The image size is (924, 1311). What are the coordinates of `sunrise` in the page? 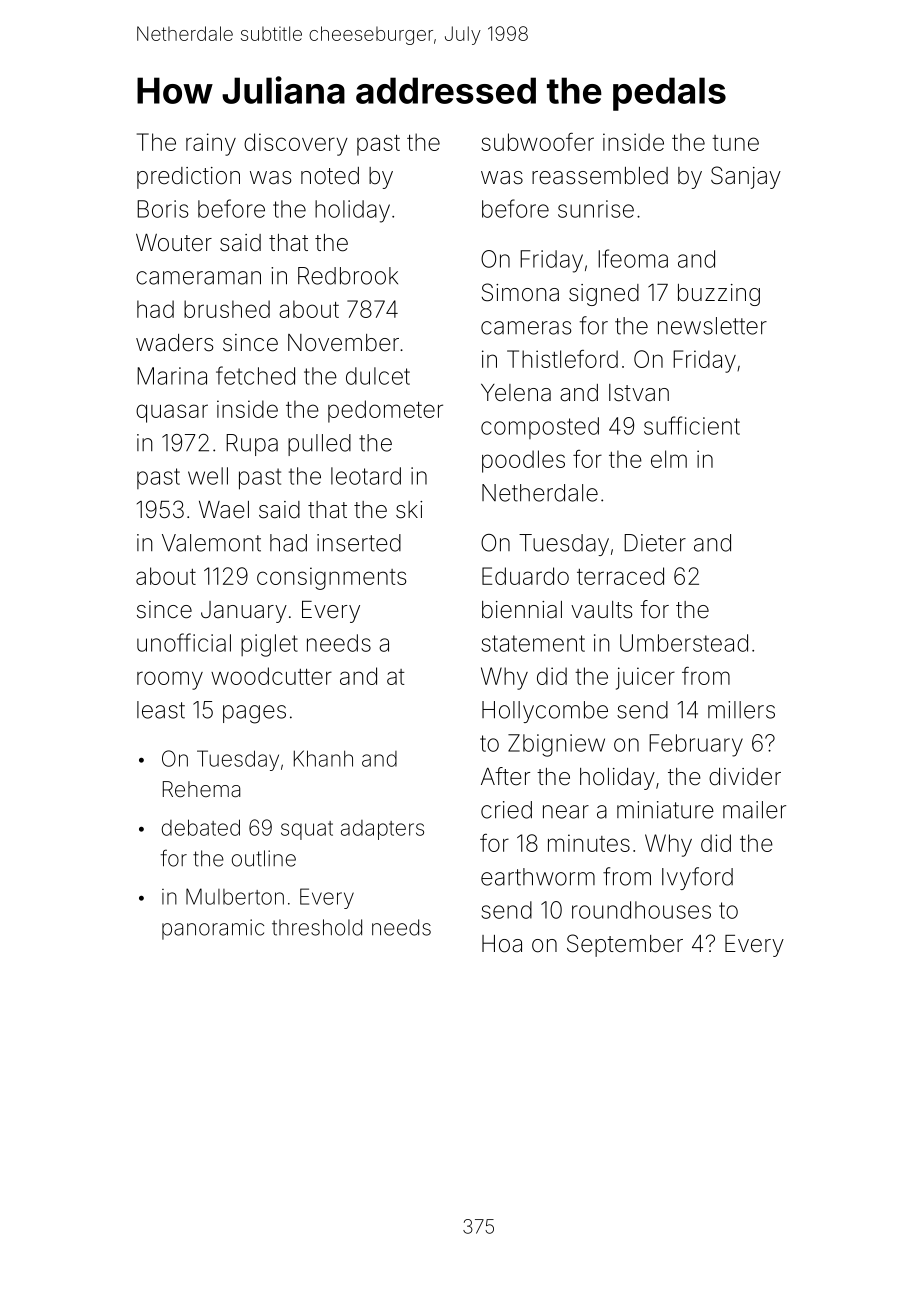 It's located at (596, 209).
